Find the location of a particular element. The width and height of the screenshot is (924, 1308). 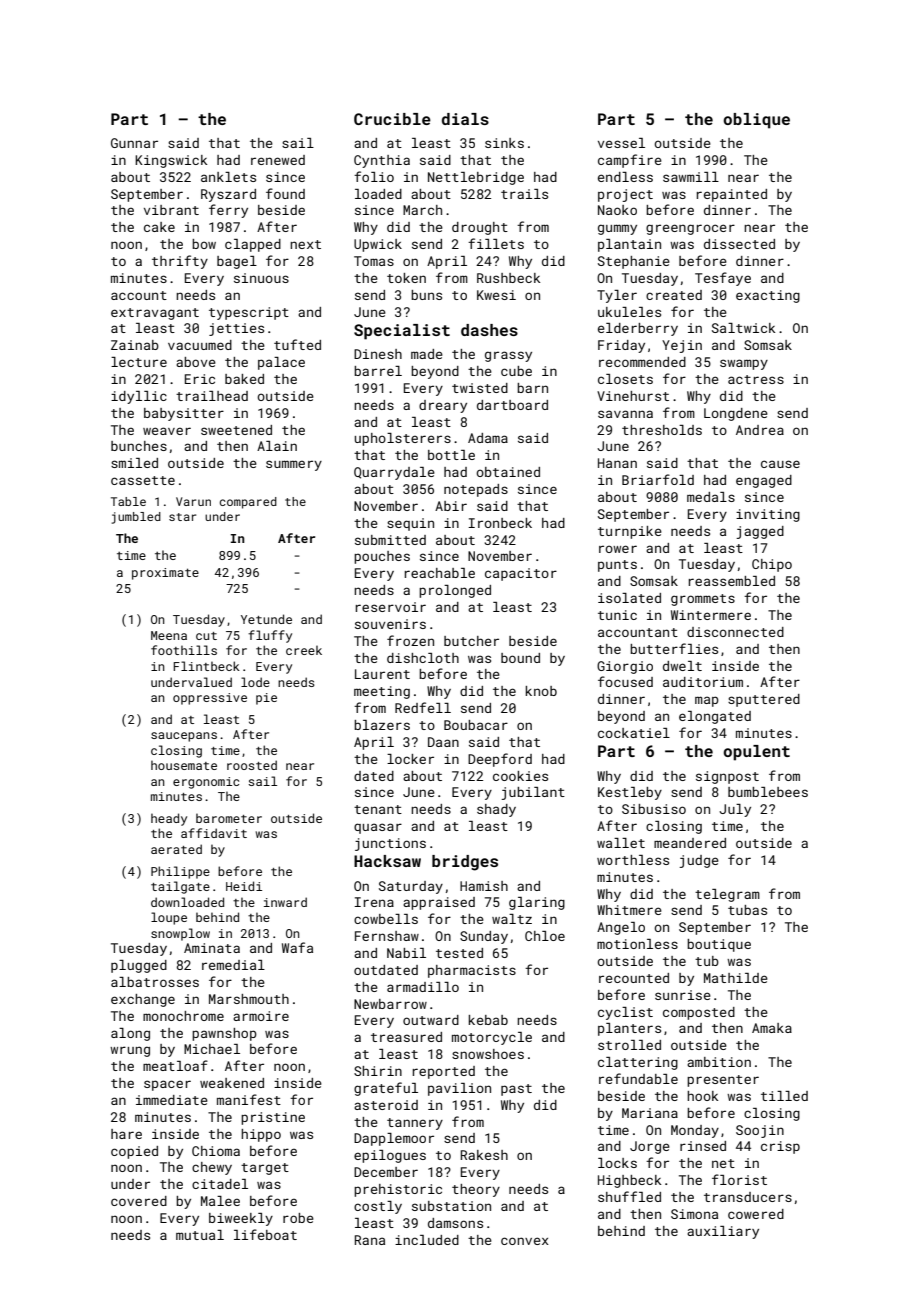

convex is located at coordinates (525, 1241).
